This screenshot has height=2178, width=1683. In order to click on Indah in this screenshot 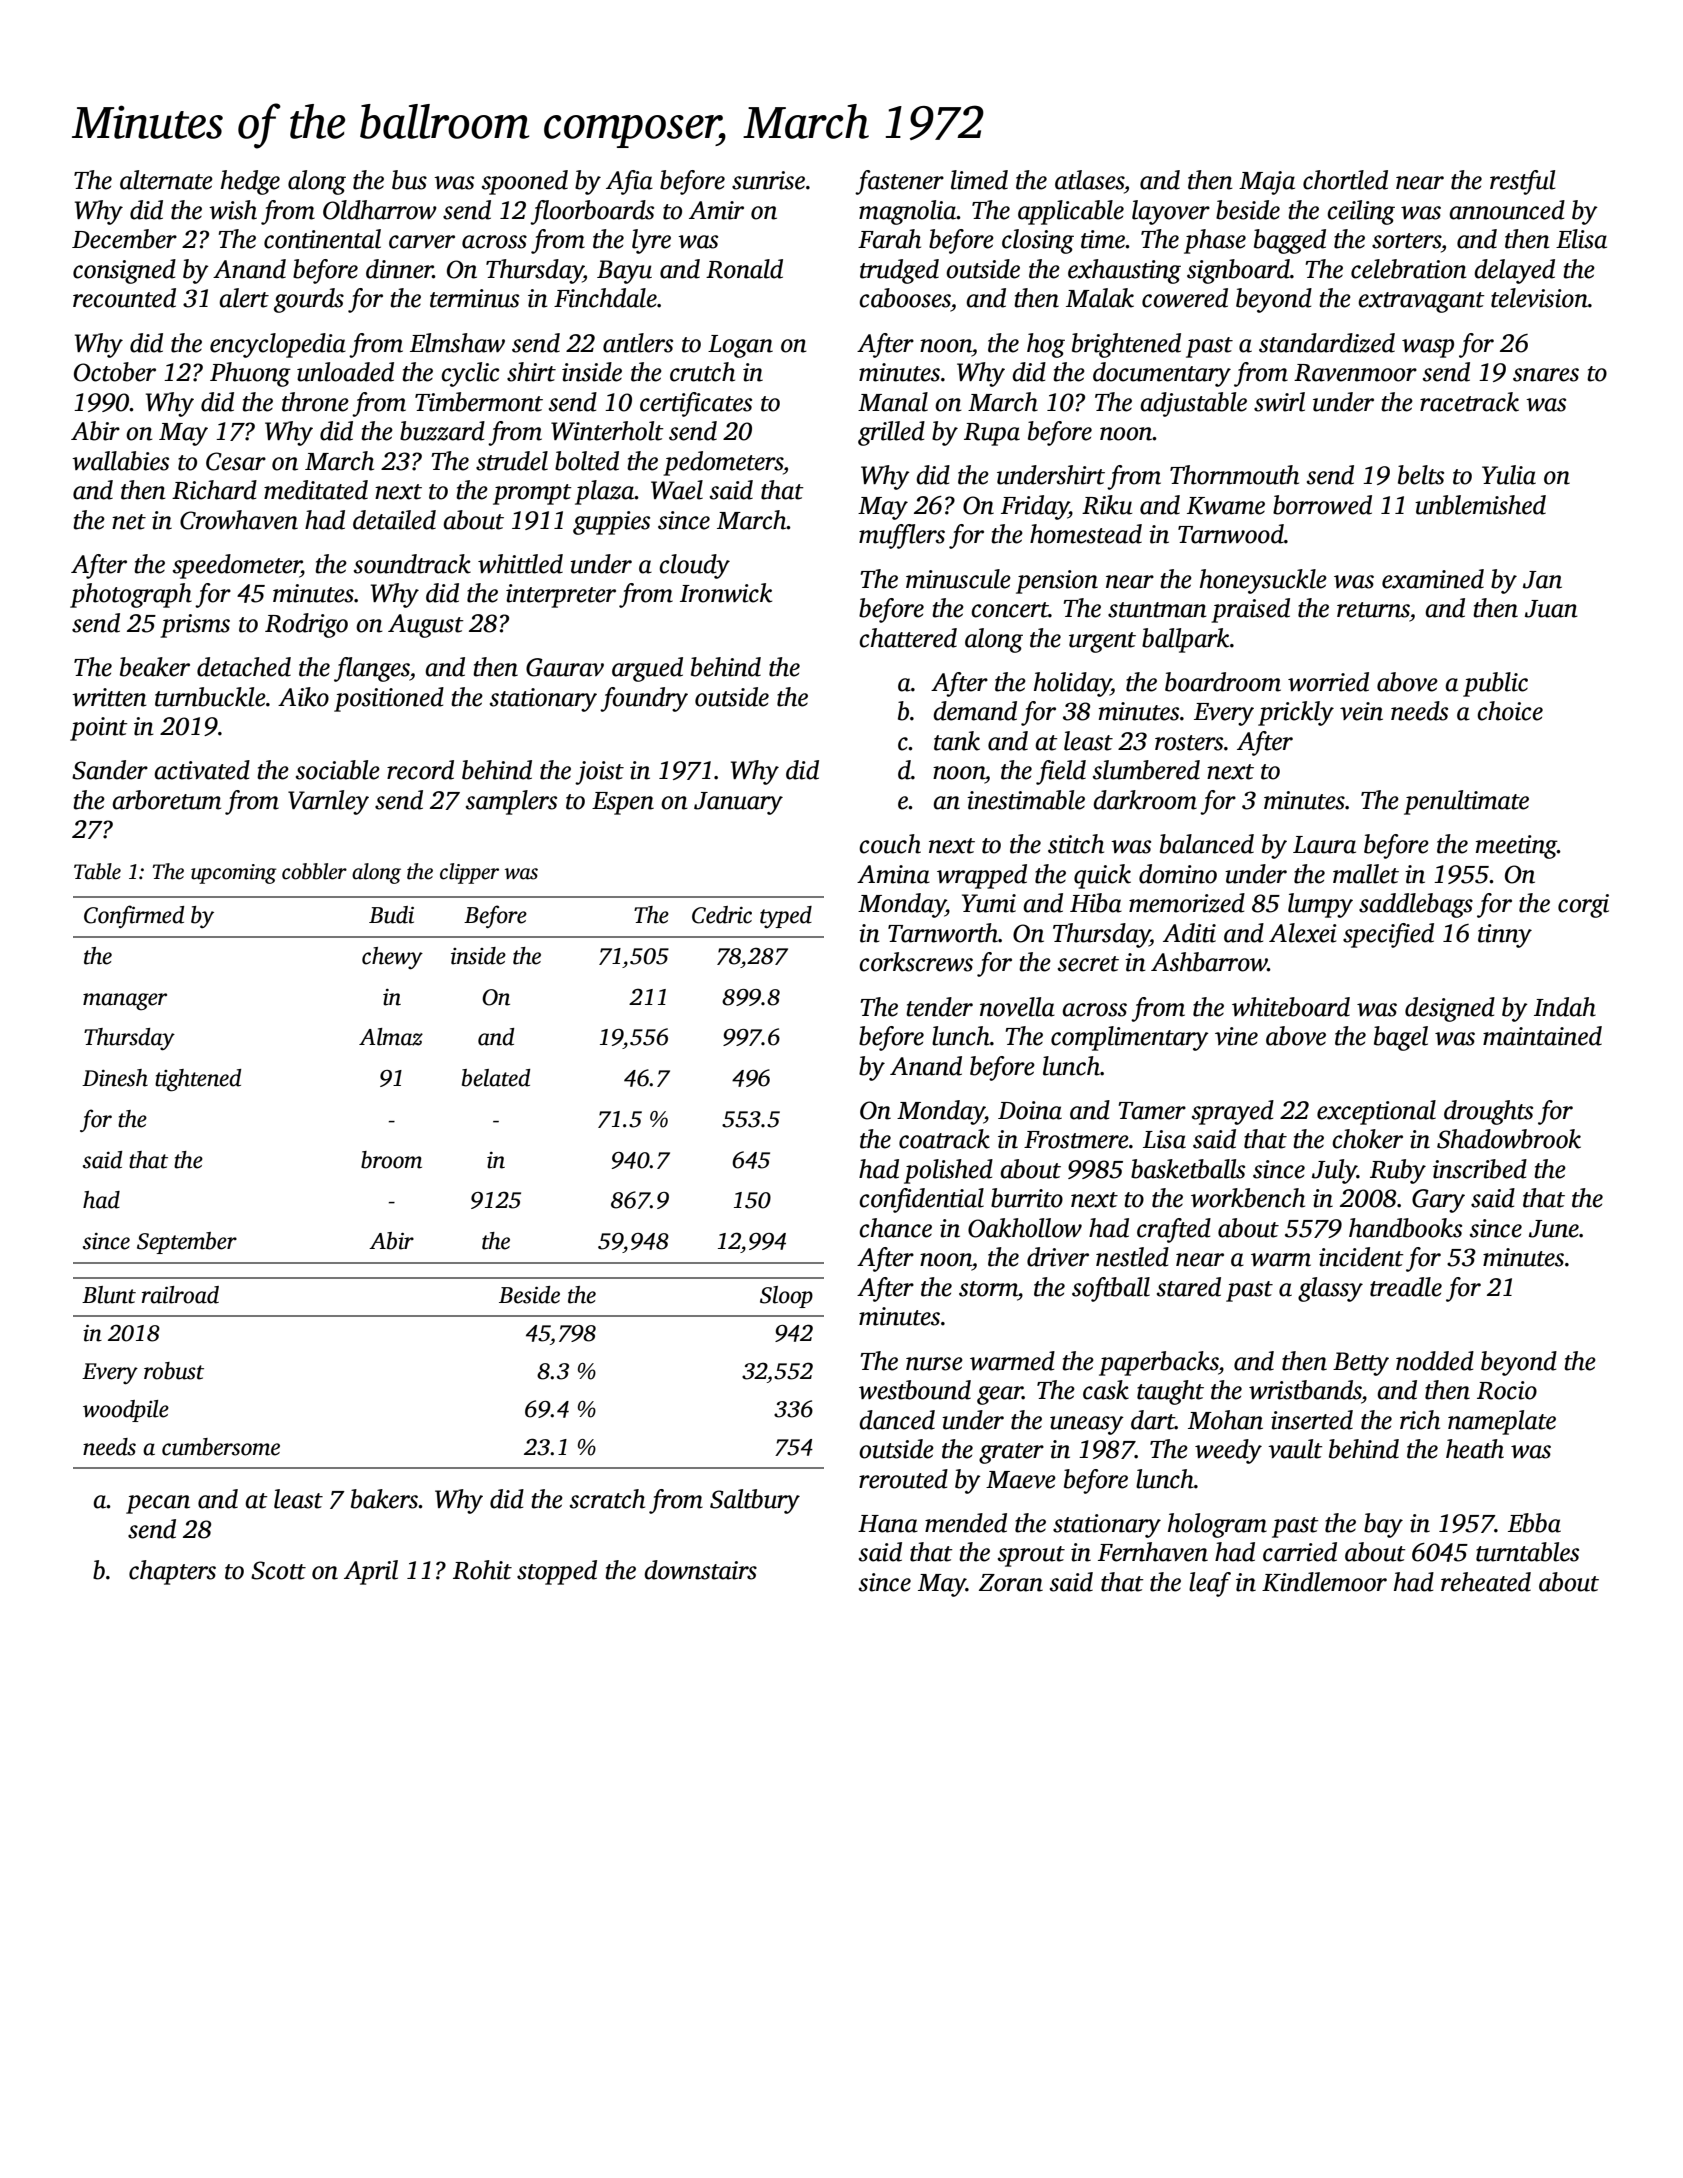, I will do `click(1565, 1007)`.
